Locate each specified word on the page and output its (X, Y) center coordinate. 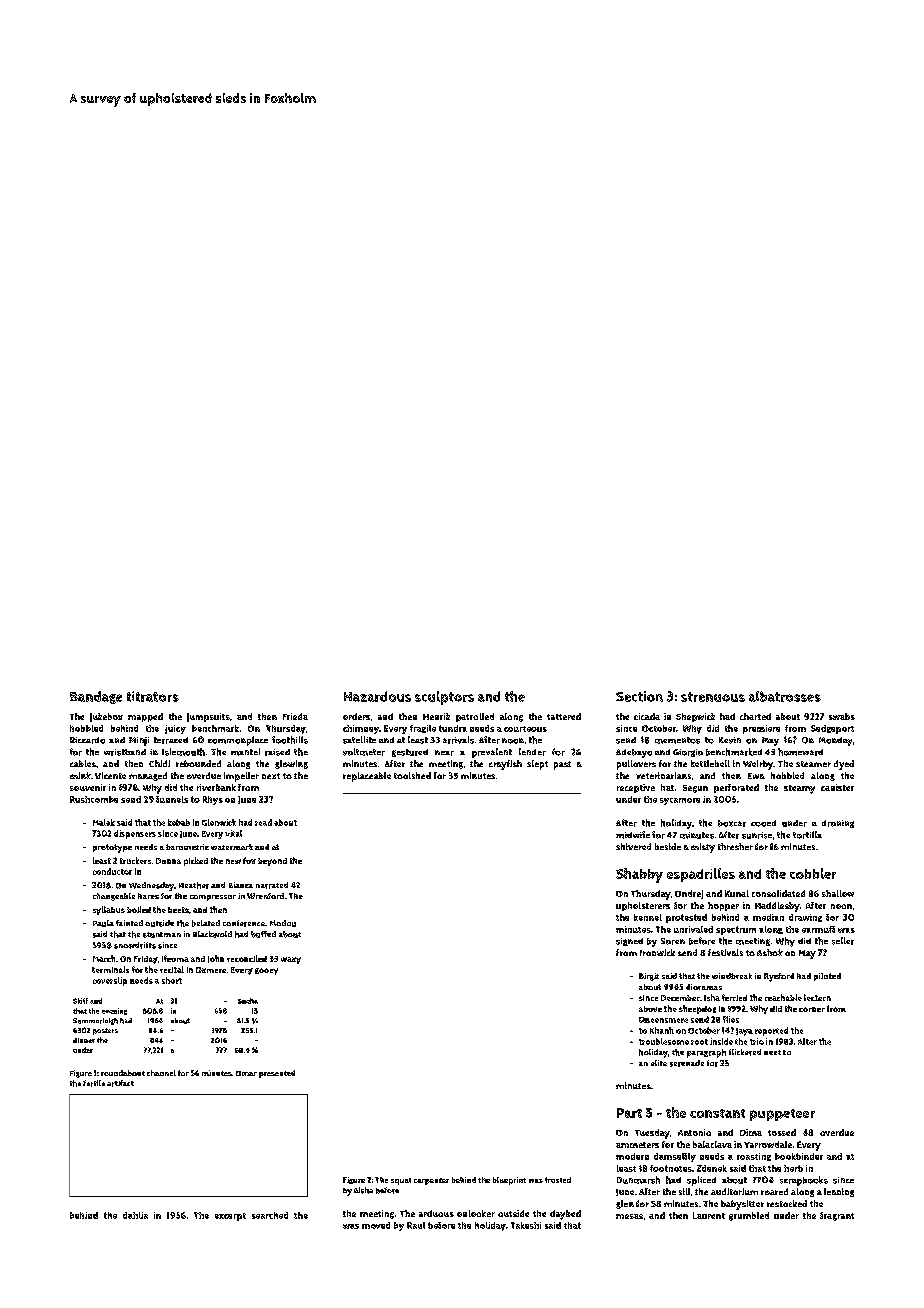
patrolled (475, 717)
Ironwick (657, 952)
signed (629, 942)
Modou (283, 923)
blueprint (509, 1181)
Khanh (662, 1030)
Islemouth (183, 752)
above (650, 1009)
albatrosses (785, 696)
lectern (817, 997)
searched (270, 1215)
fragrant (837, 1216)
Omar (246, 1073)
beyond (272, 862)
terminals (110, 969)
